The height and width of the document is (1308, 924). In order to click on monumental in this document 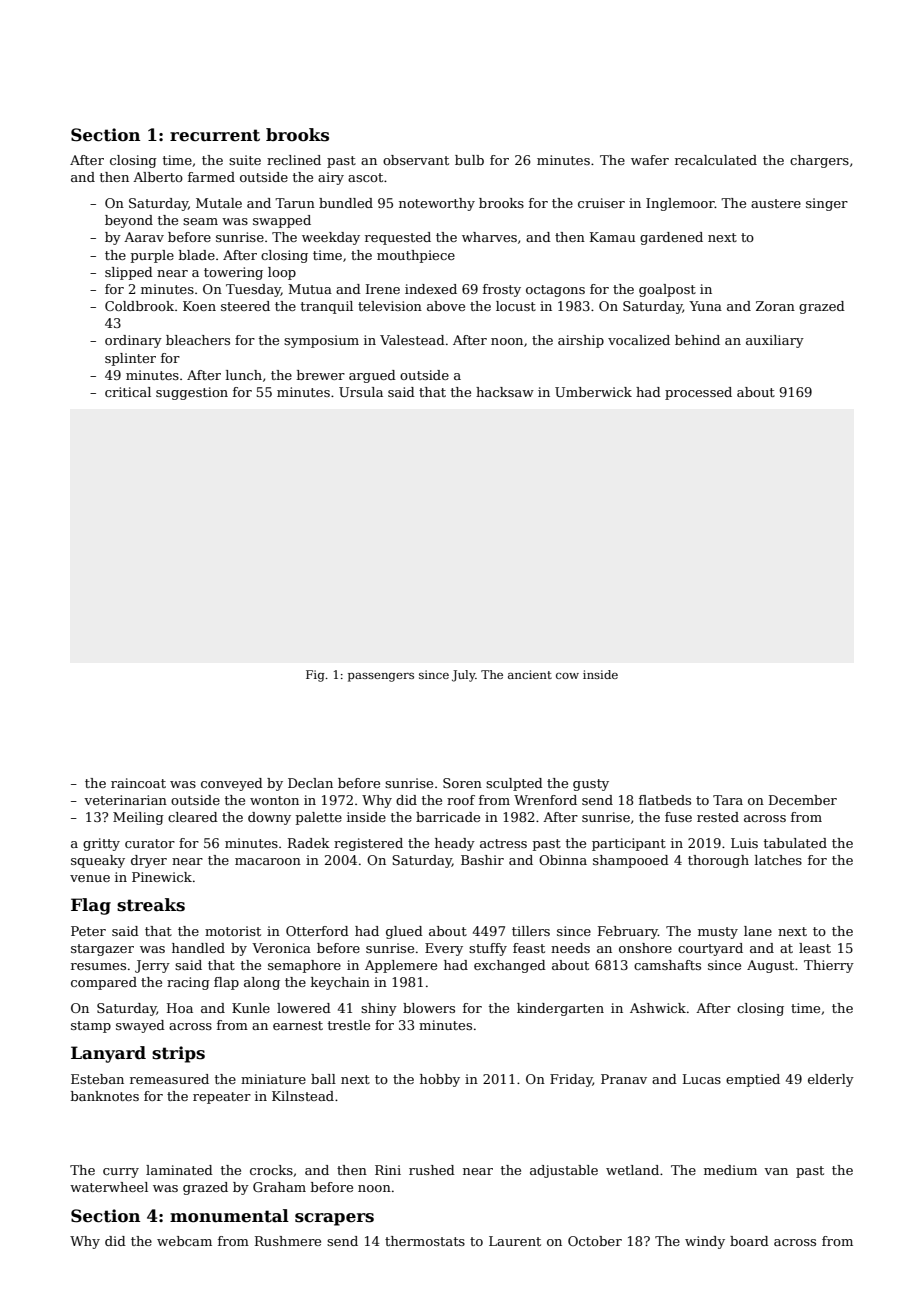, I will do `click(229, 1216)`.
